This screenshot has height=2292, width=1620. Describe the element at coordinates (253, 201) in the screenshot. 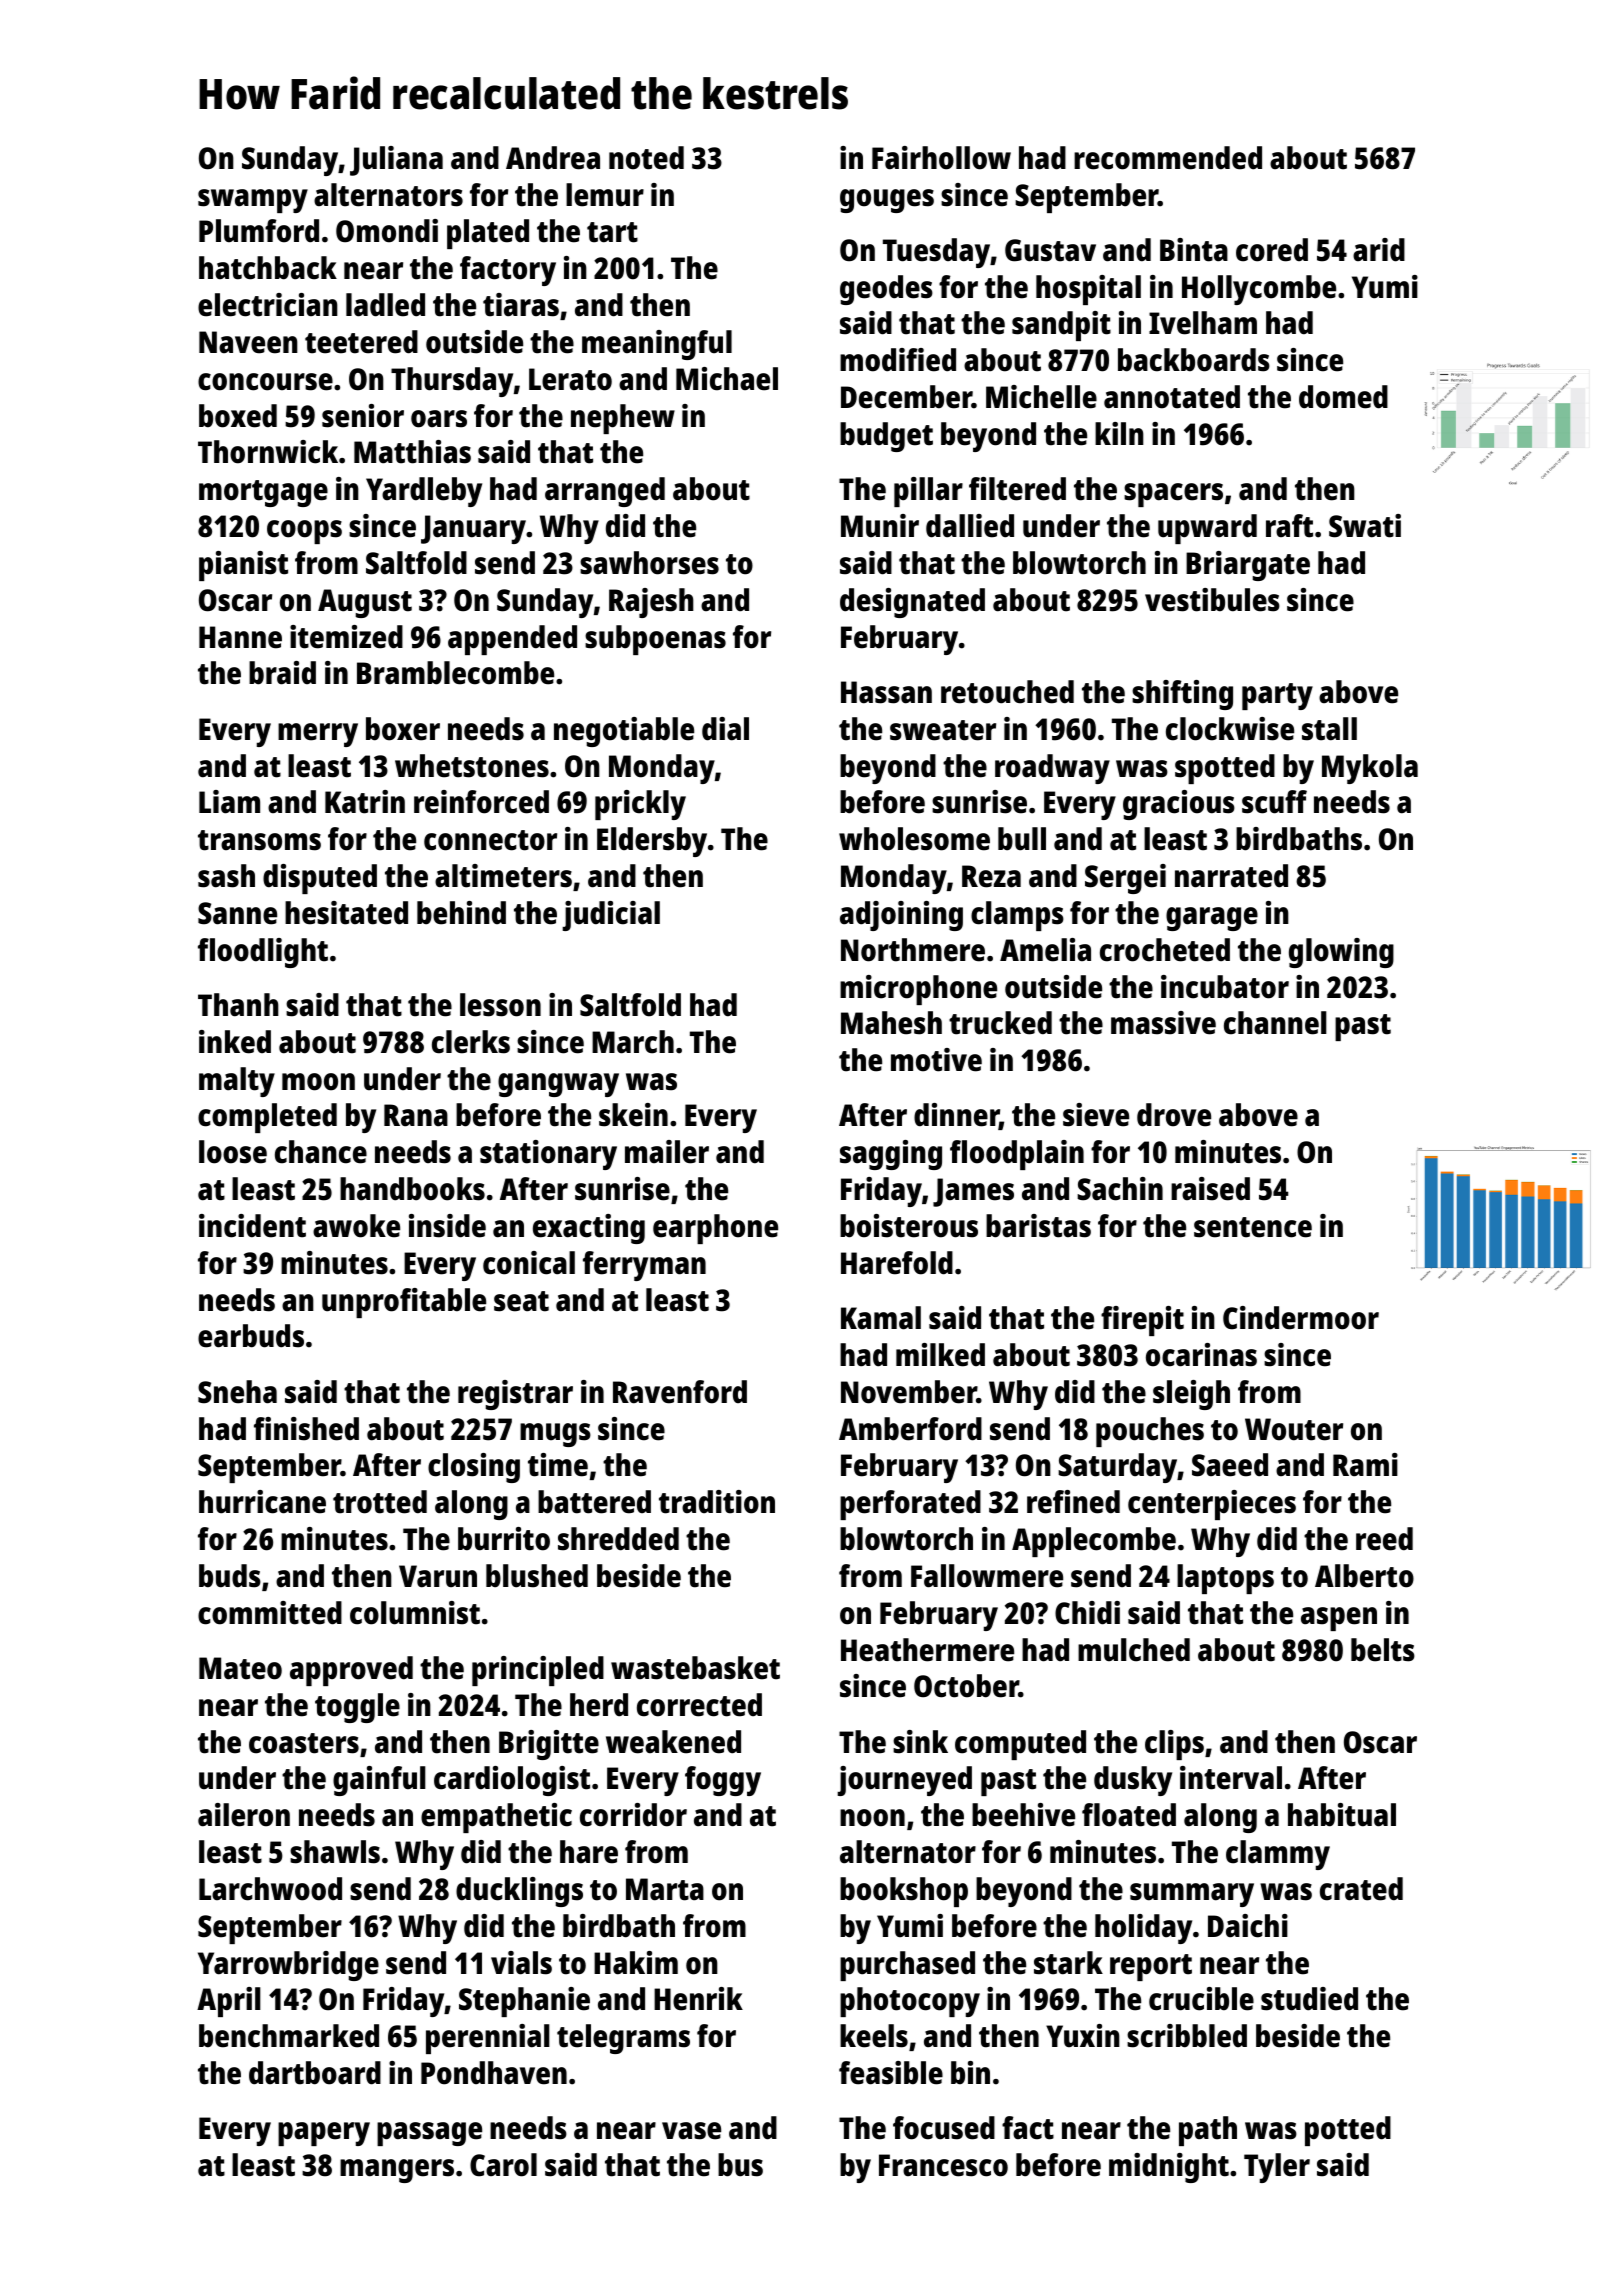

I see `swampy` at that location.
